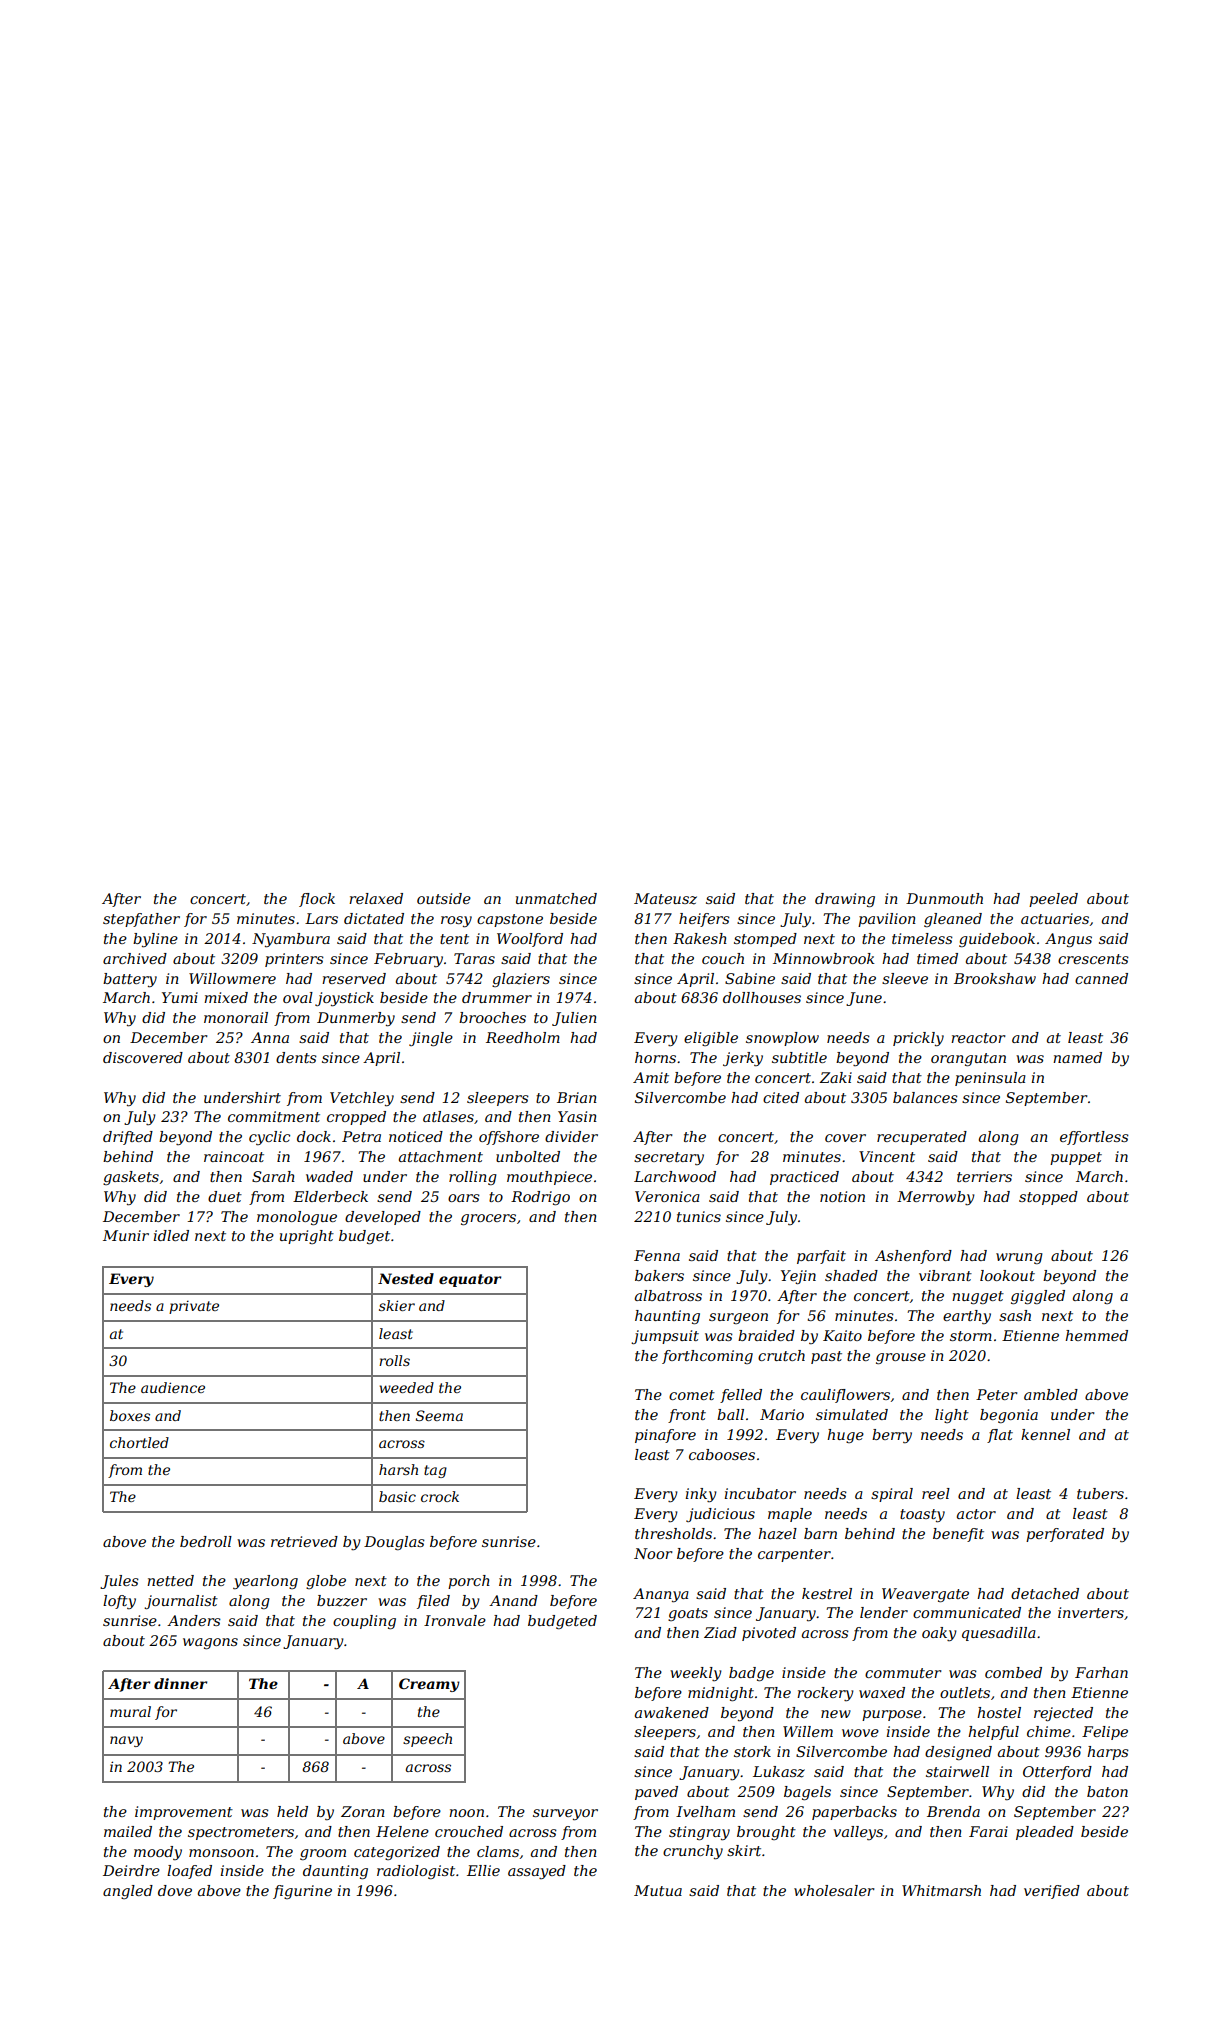  Describe the element at coordinates (995, 978) in the image. I see `Brookshaw` at that location.
